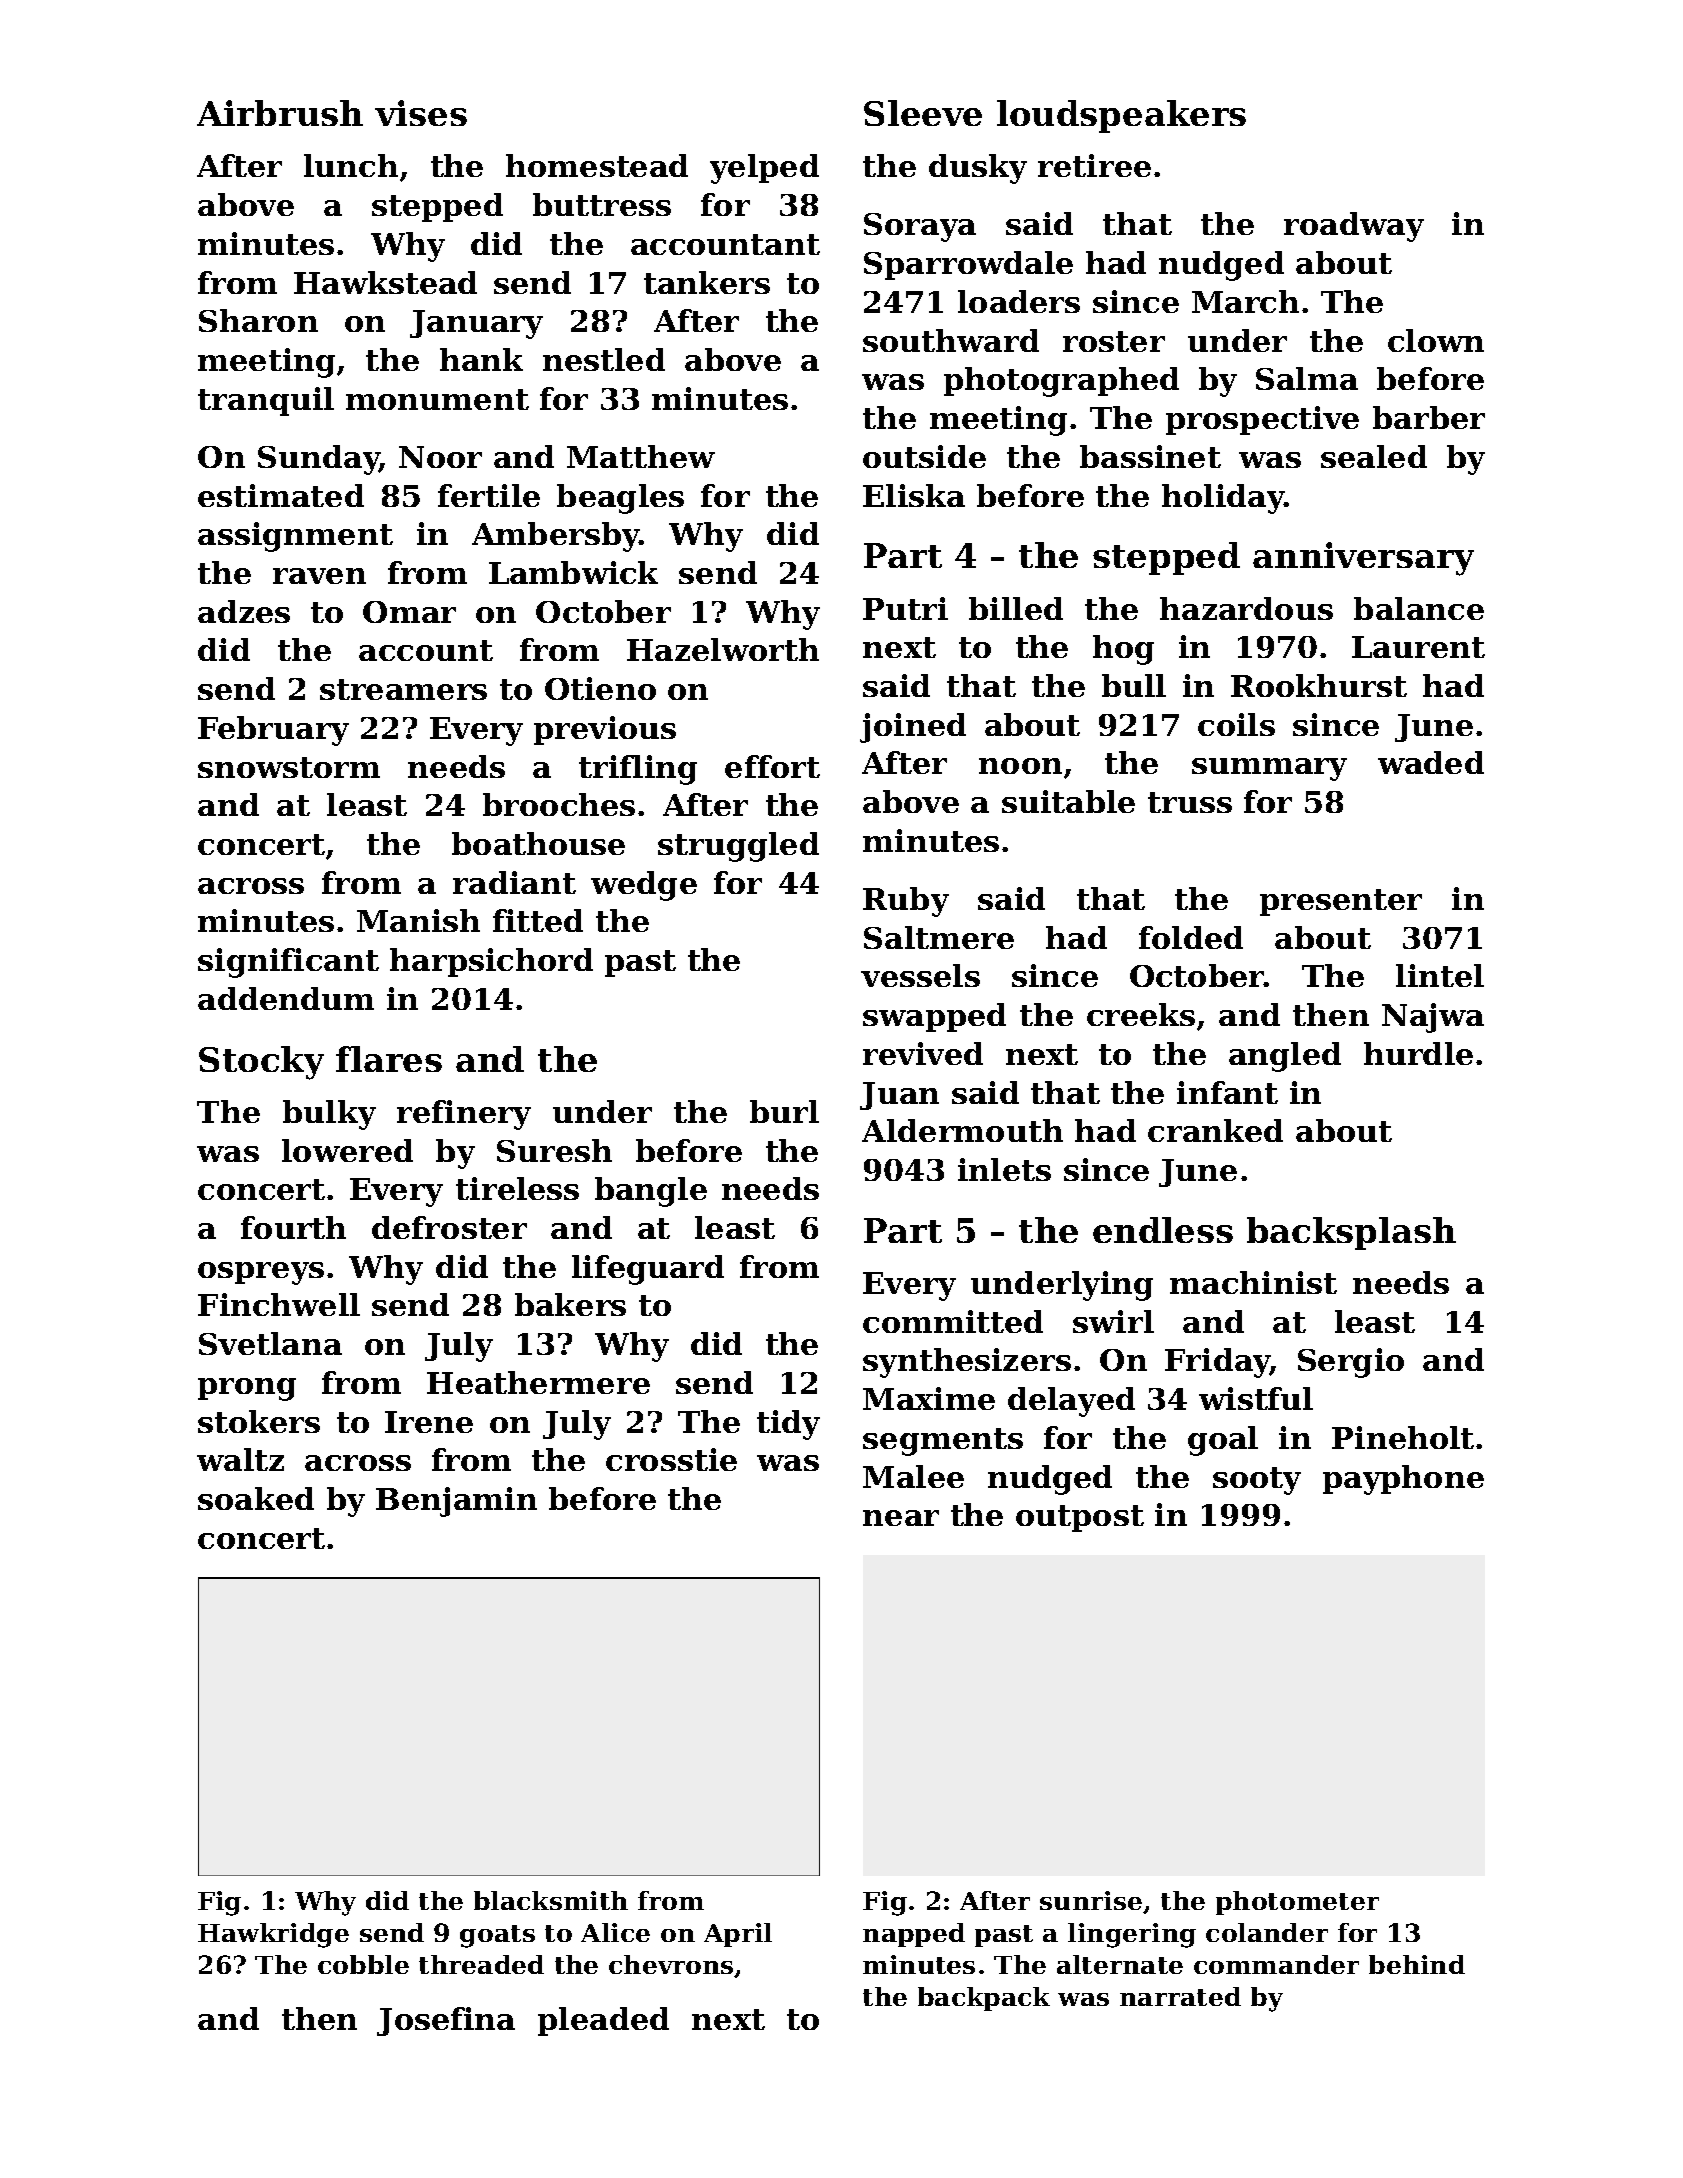 The image size is (1683, 2178). Describe the element at coordinates (923, 113) in the screenshot. I see `Sleeve` at that location.
